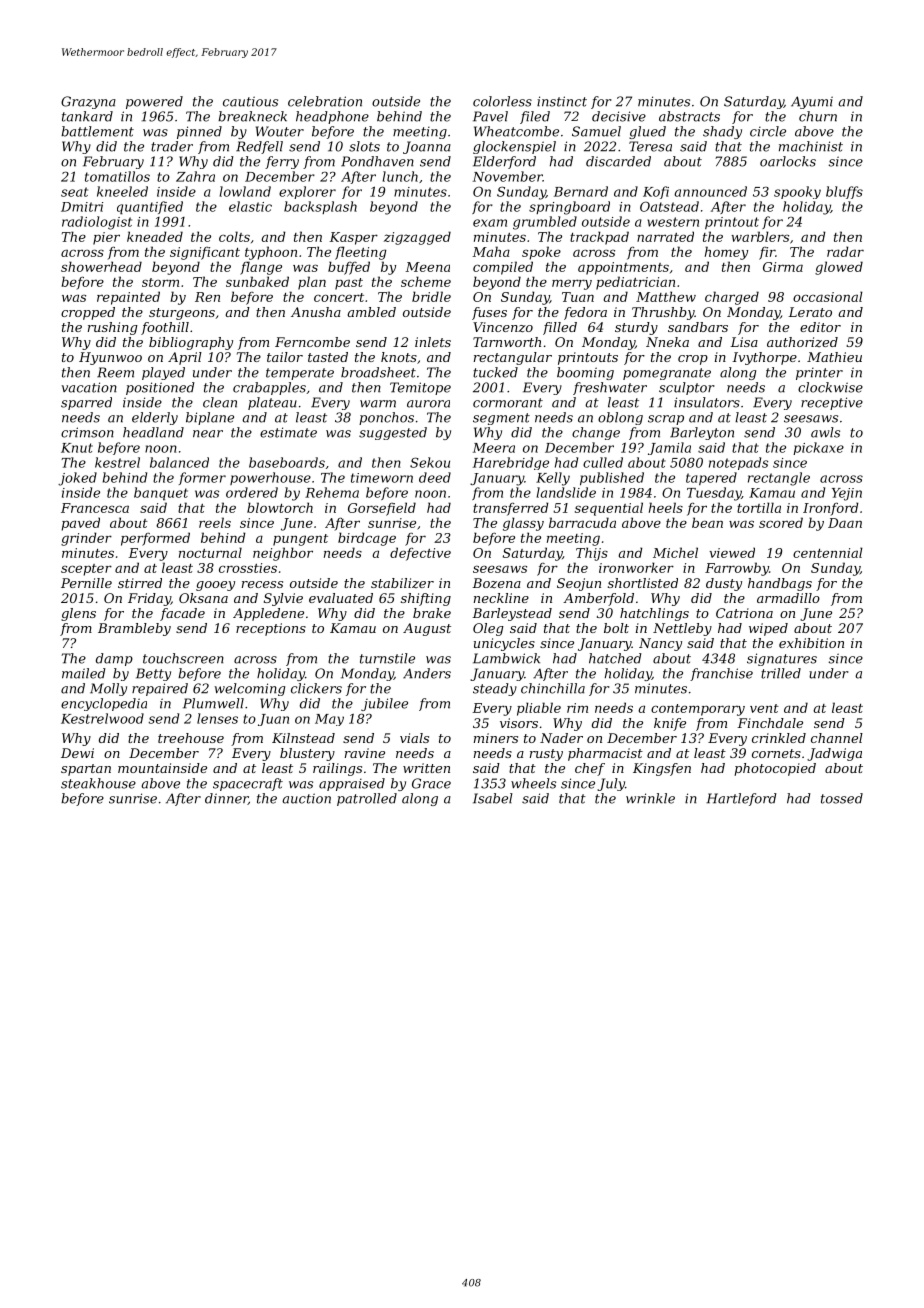 Image resolution: width=924 pixels, height=1308 pixels. I want to click on knife, so click(670, 724).
